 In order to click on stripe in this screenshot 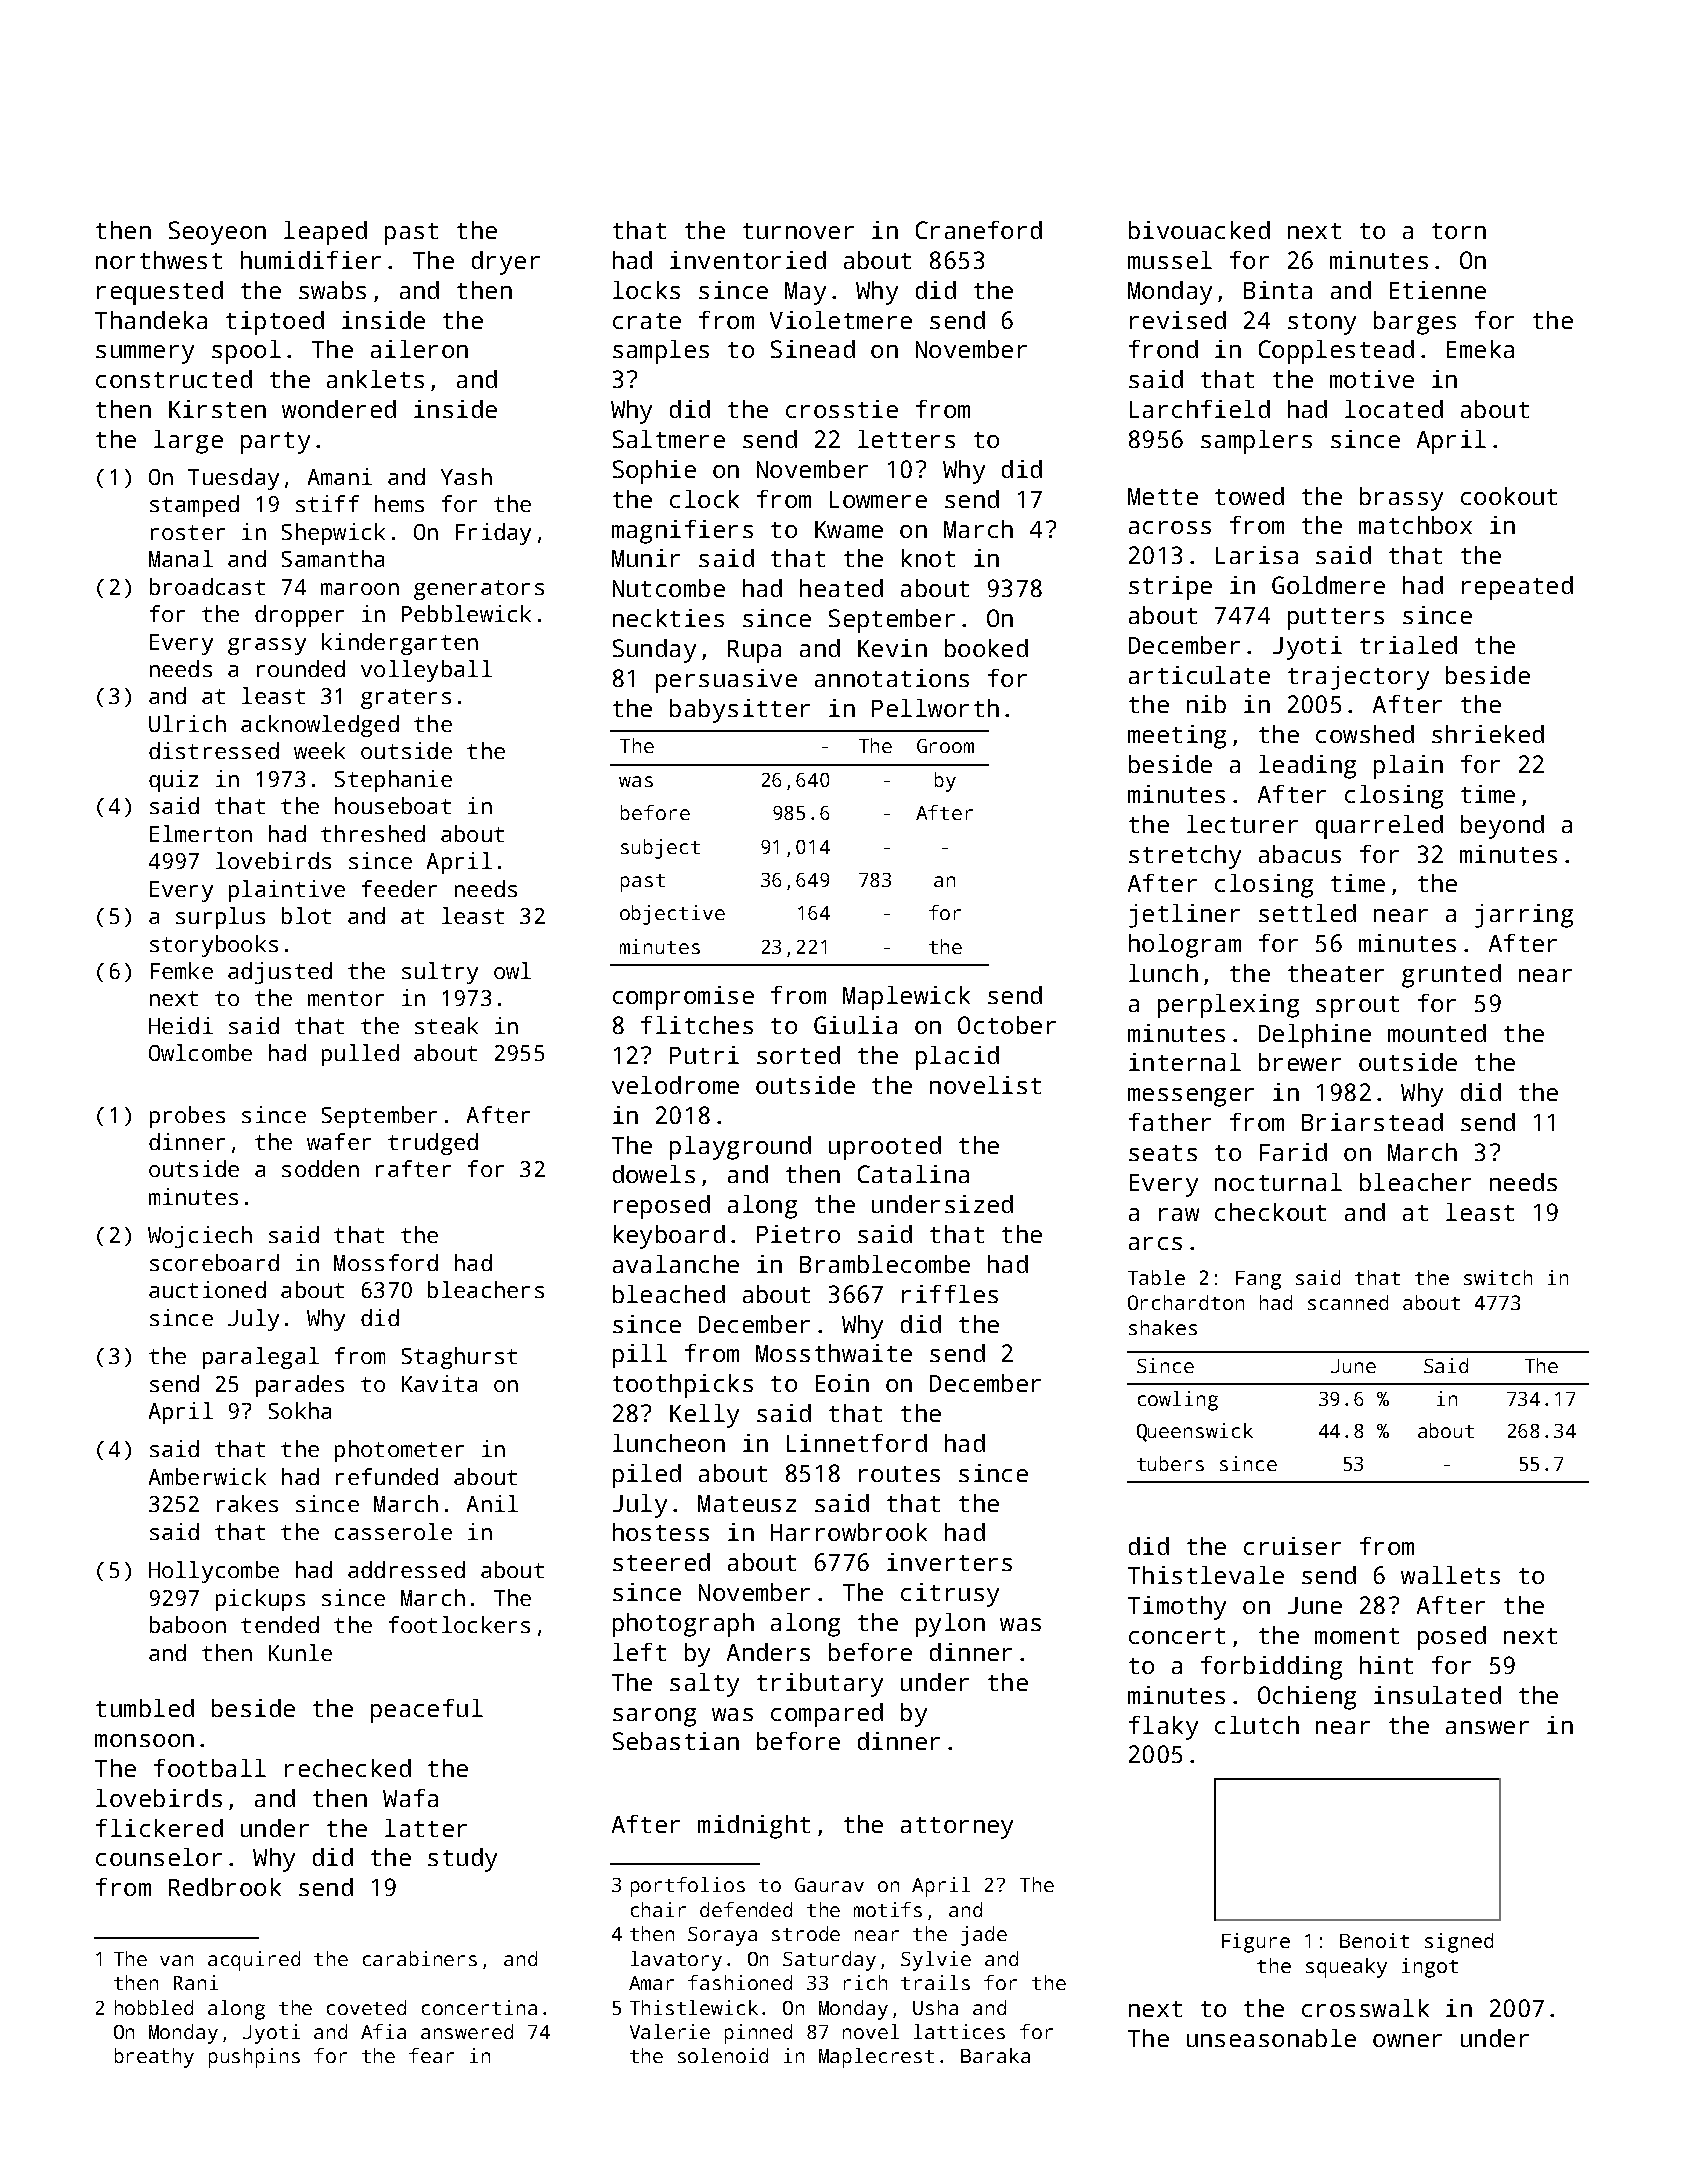, I will do `click(1170, 588)`.
